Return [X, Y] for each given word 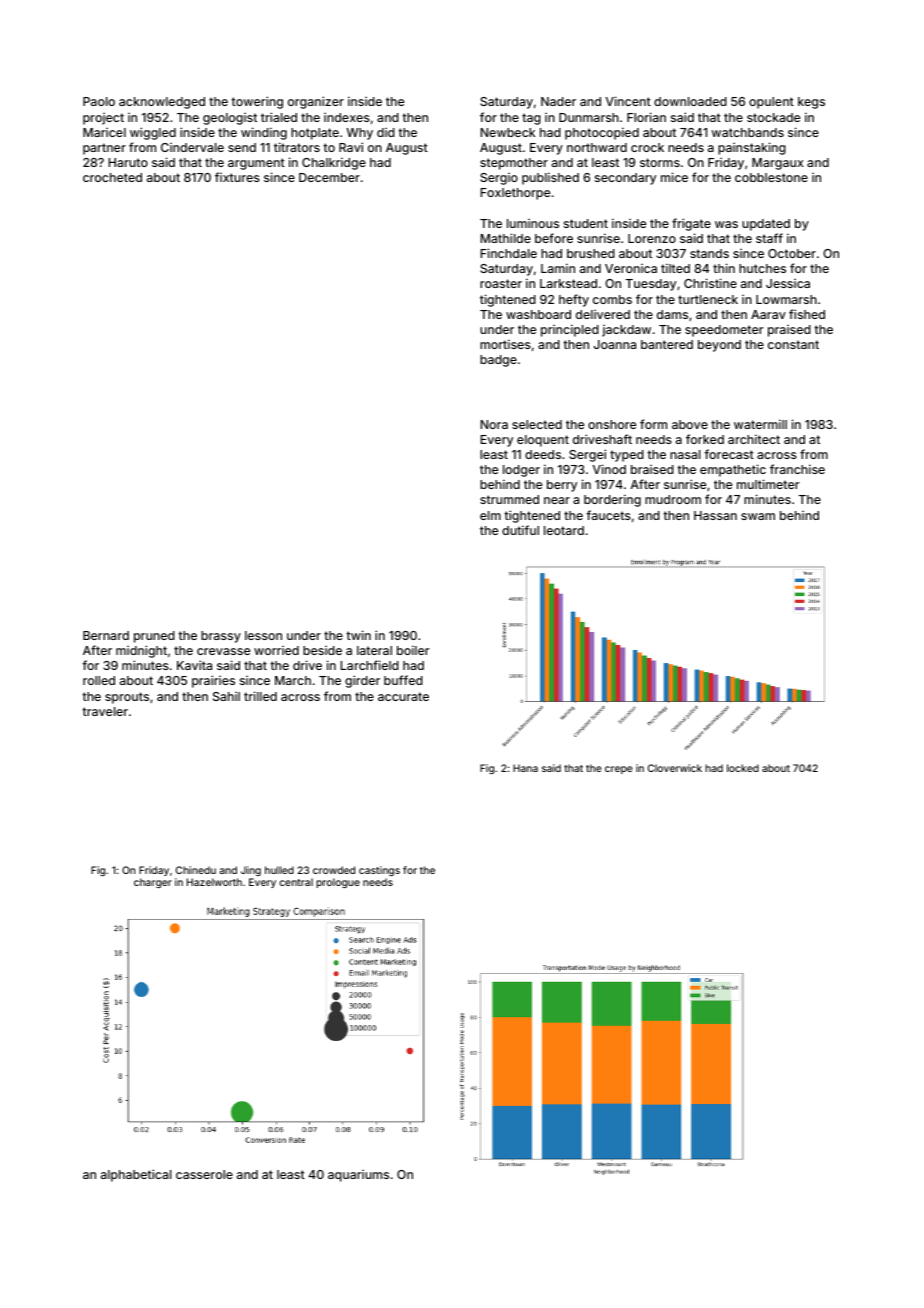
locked [743, 768]
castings [379, 871]
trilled [260, 696]
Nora [494, 424]
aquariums [358, 1176]
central [296, 882]
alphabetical [136, 1175]
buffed [403, 680]
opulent [771, 103]
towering [257, 102]
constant [793, 344]
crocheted [112, 177]
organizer [316, 102]
